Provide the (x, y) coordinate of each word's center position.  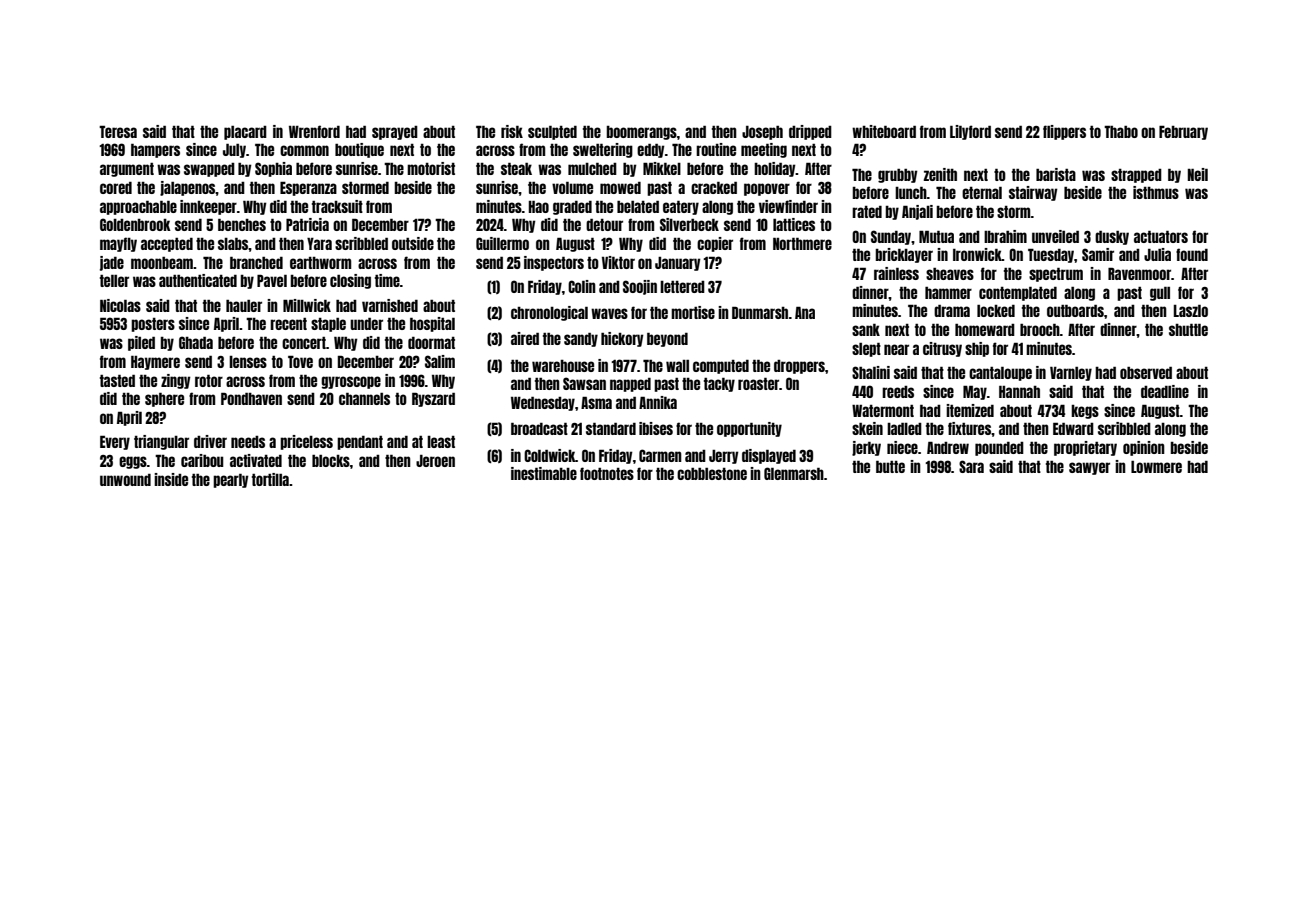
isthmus (1156, 192)
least (441, 442)
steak (516, 169)
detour (604, 225)
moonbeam (162, 263)
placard (245, 133)
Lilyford (970, 132)
